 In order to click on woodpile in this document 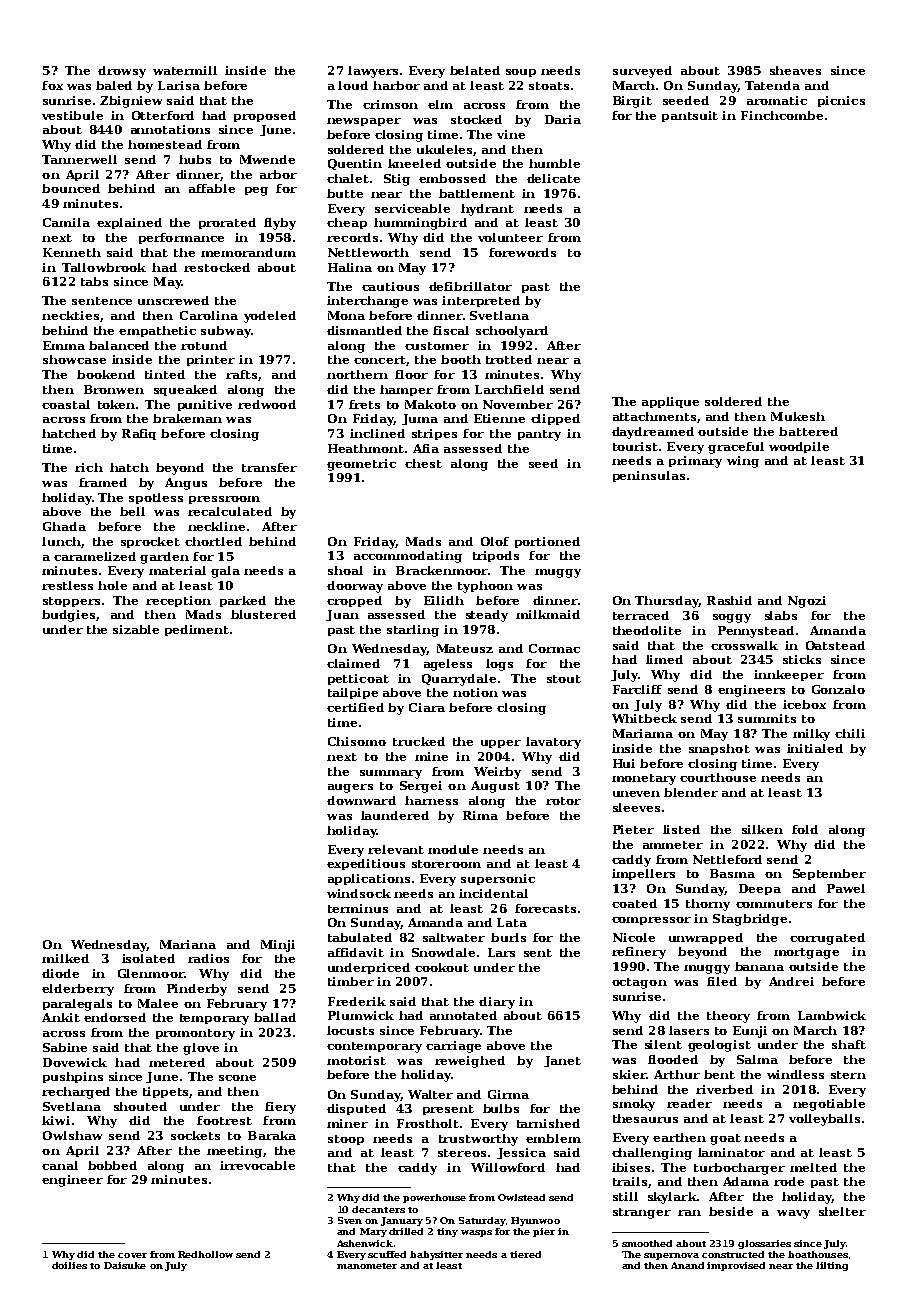, I will do `click(799, 447)`.
